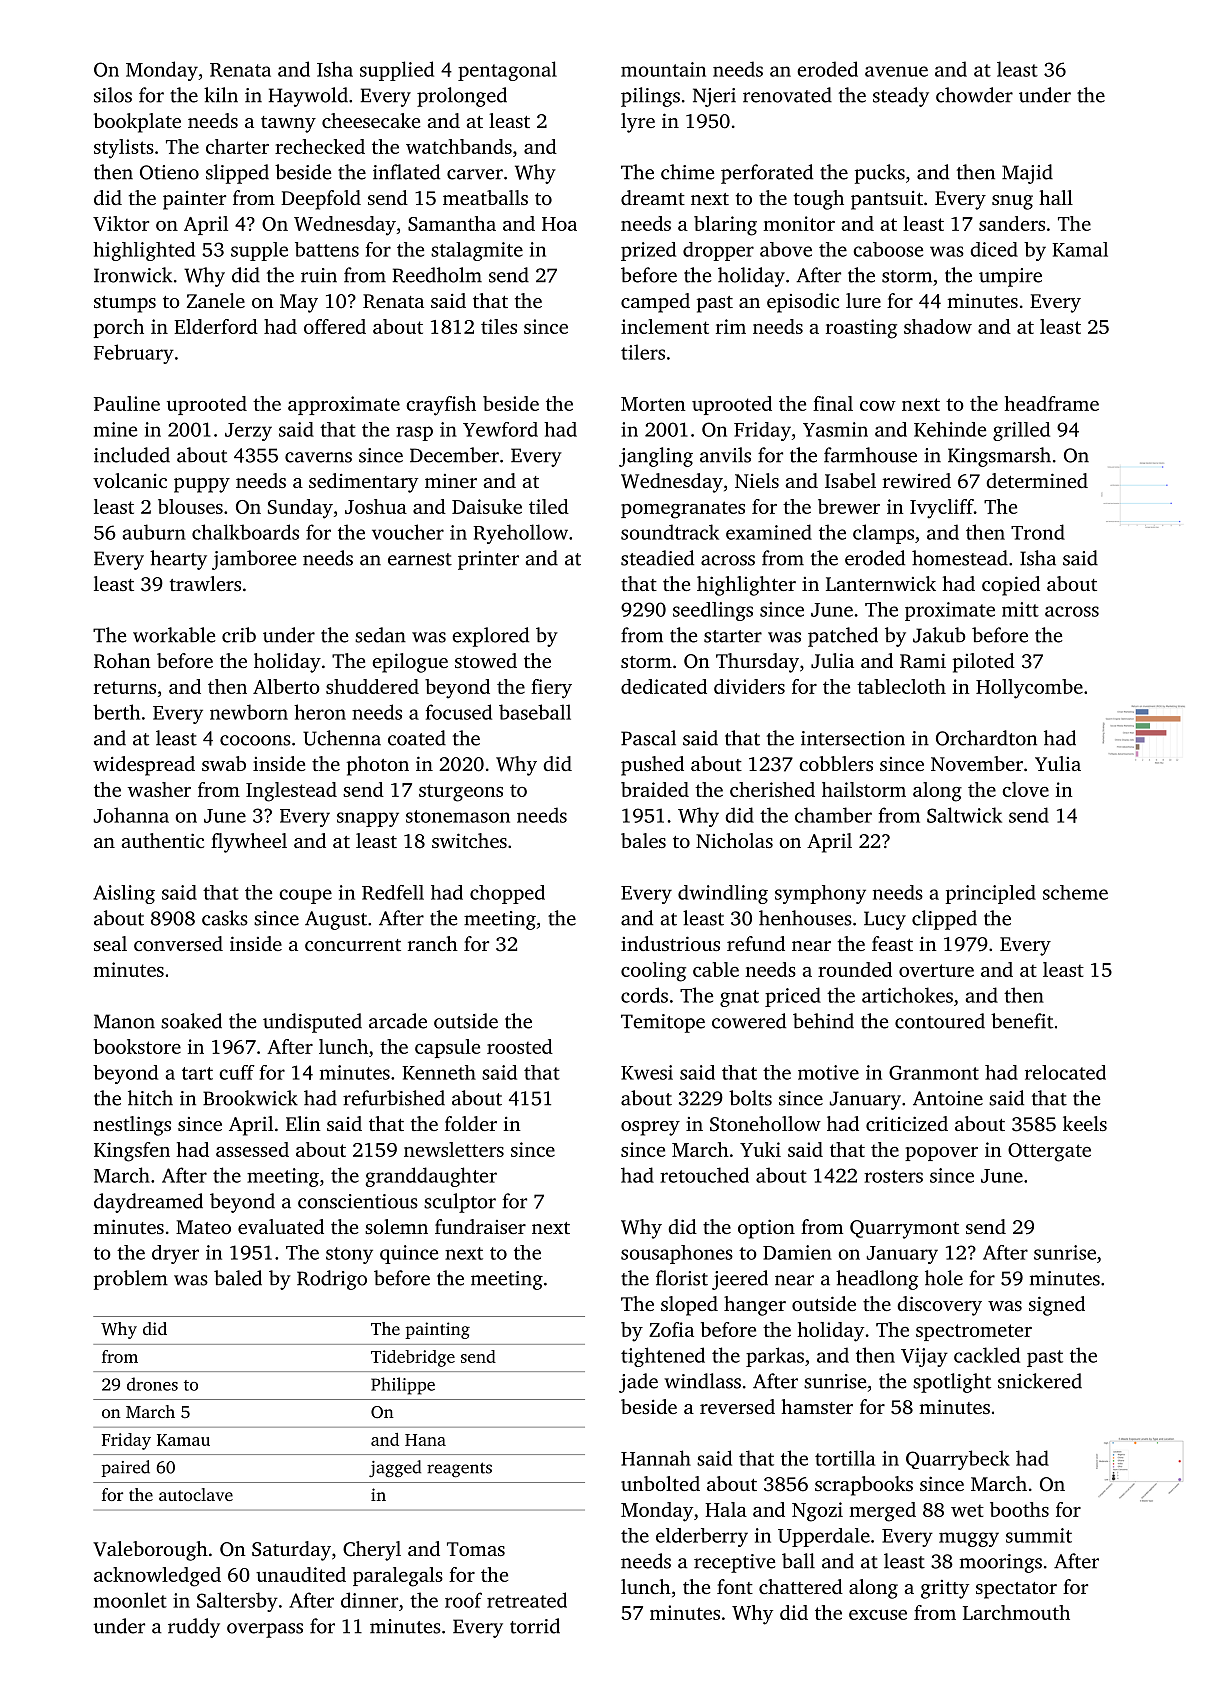 The height and width of the screenshot is (1705, 1206). I want to click on avenue, so click(896, 71).
